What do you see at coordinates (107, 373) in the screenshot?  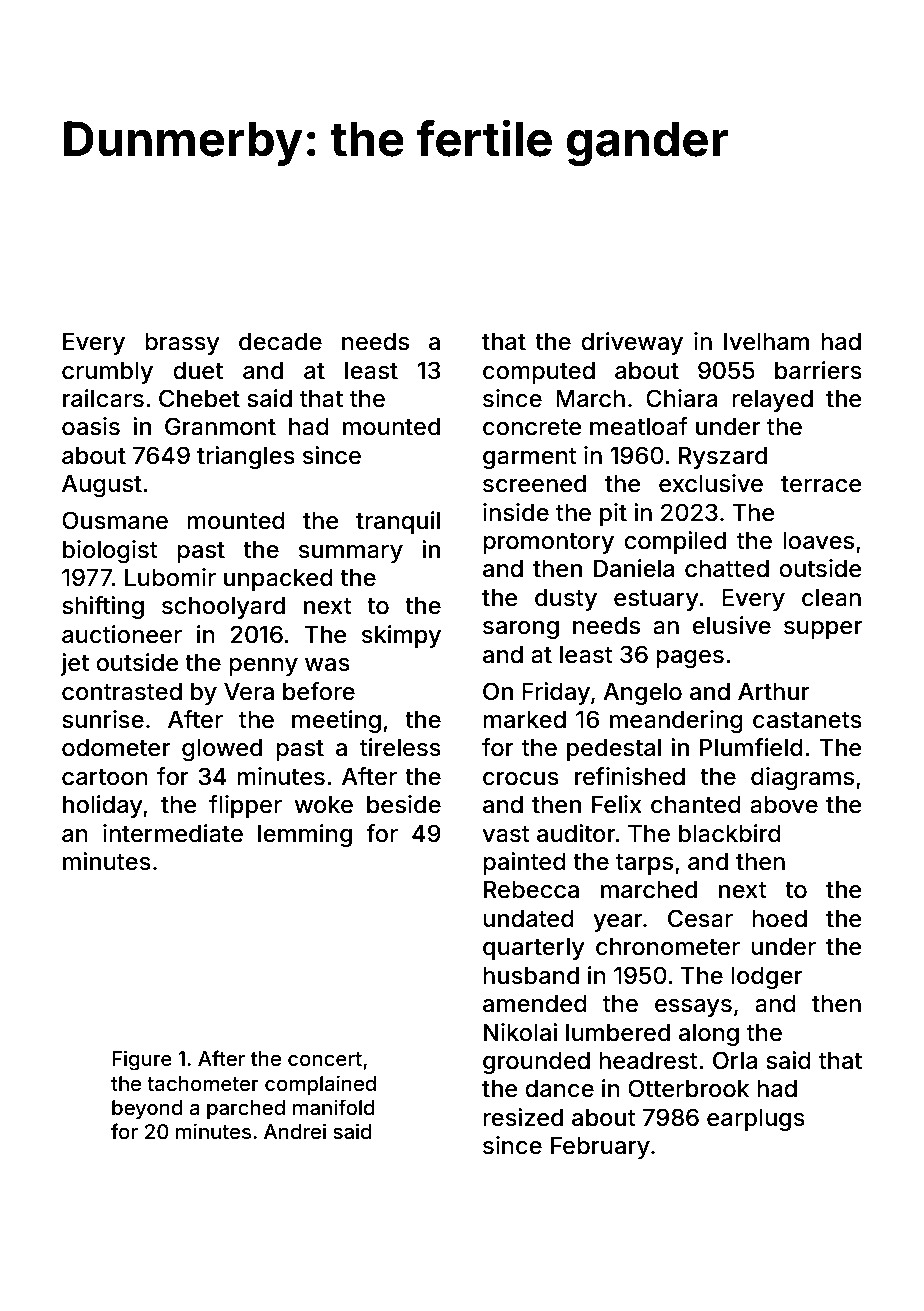 I see `crumbly` at bounding box center [107, 373].
